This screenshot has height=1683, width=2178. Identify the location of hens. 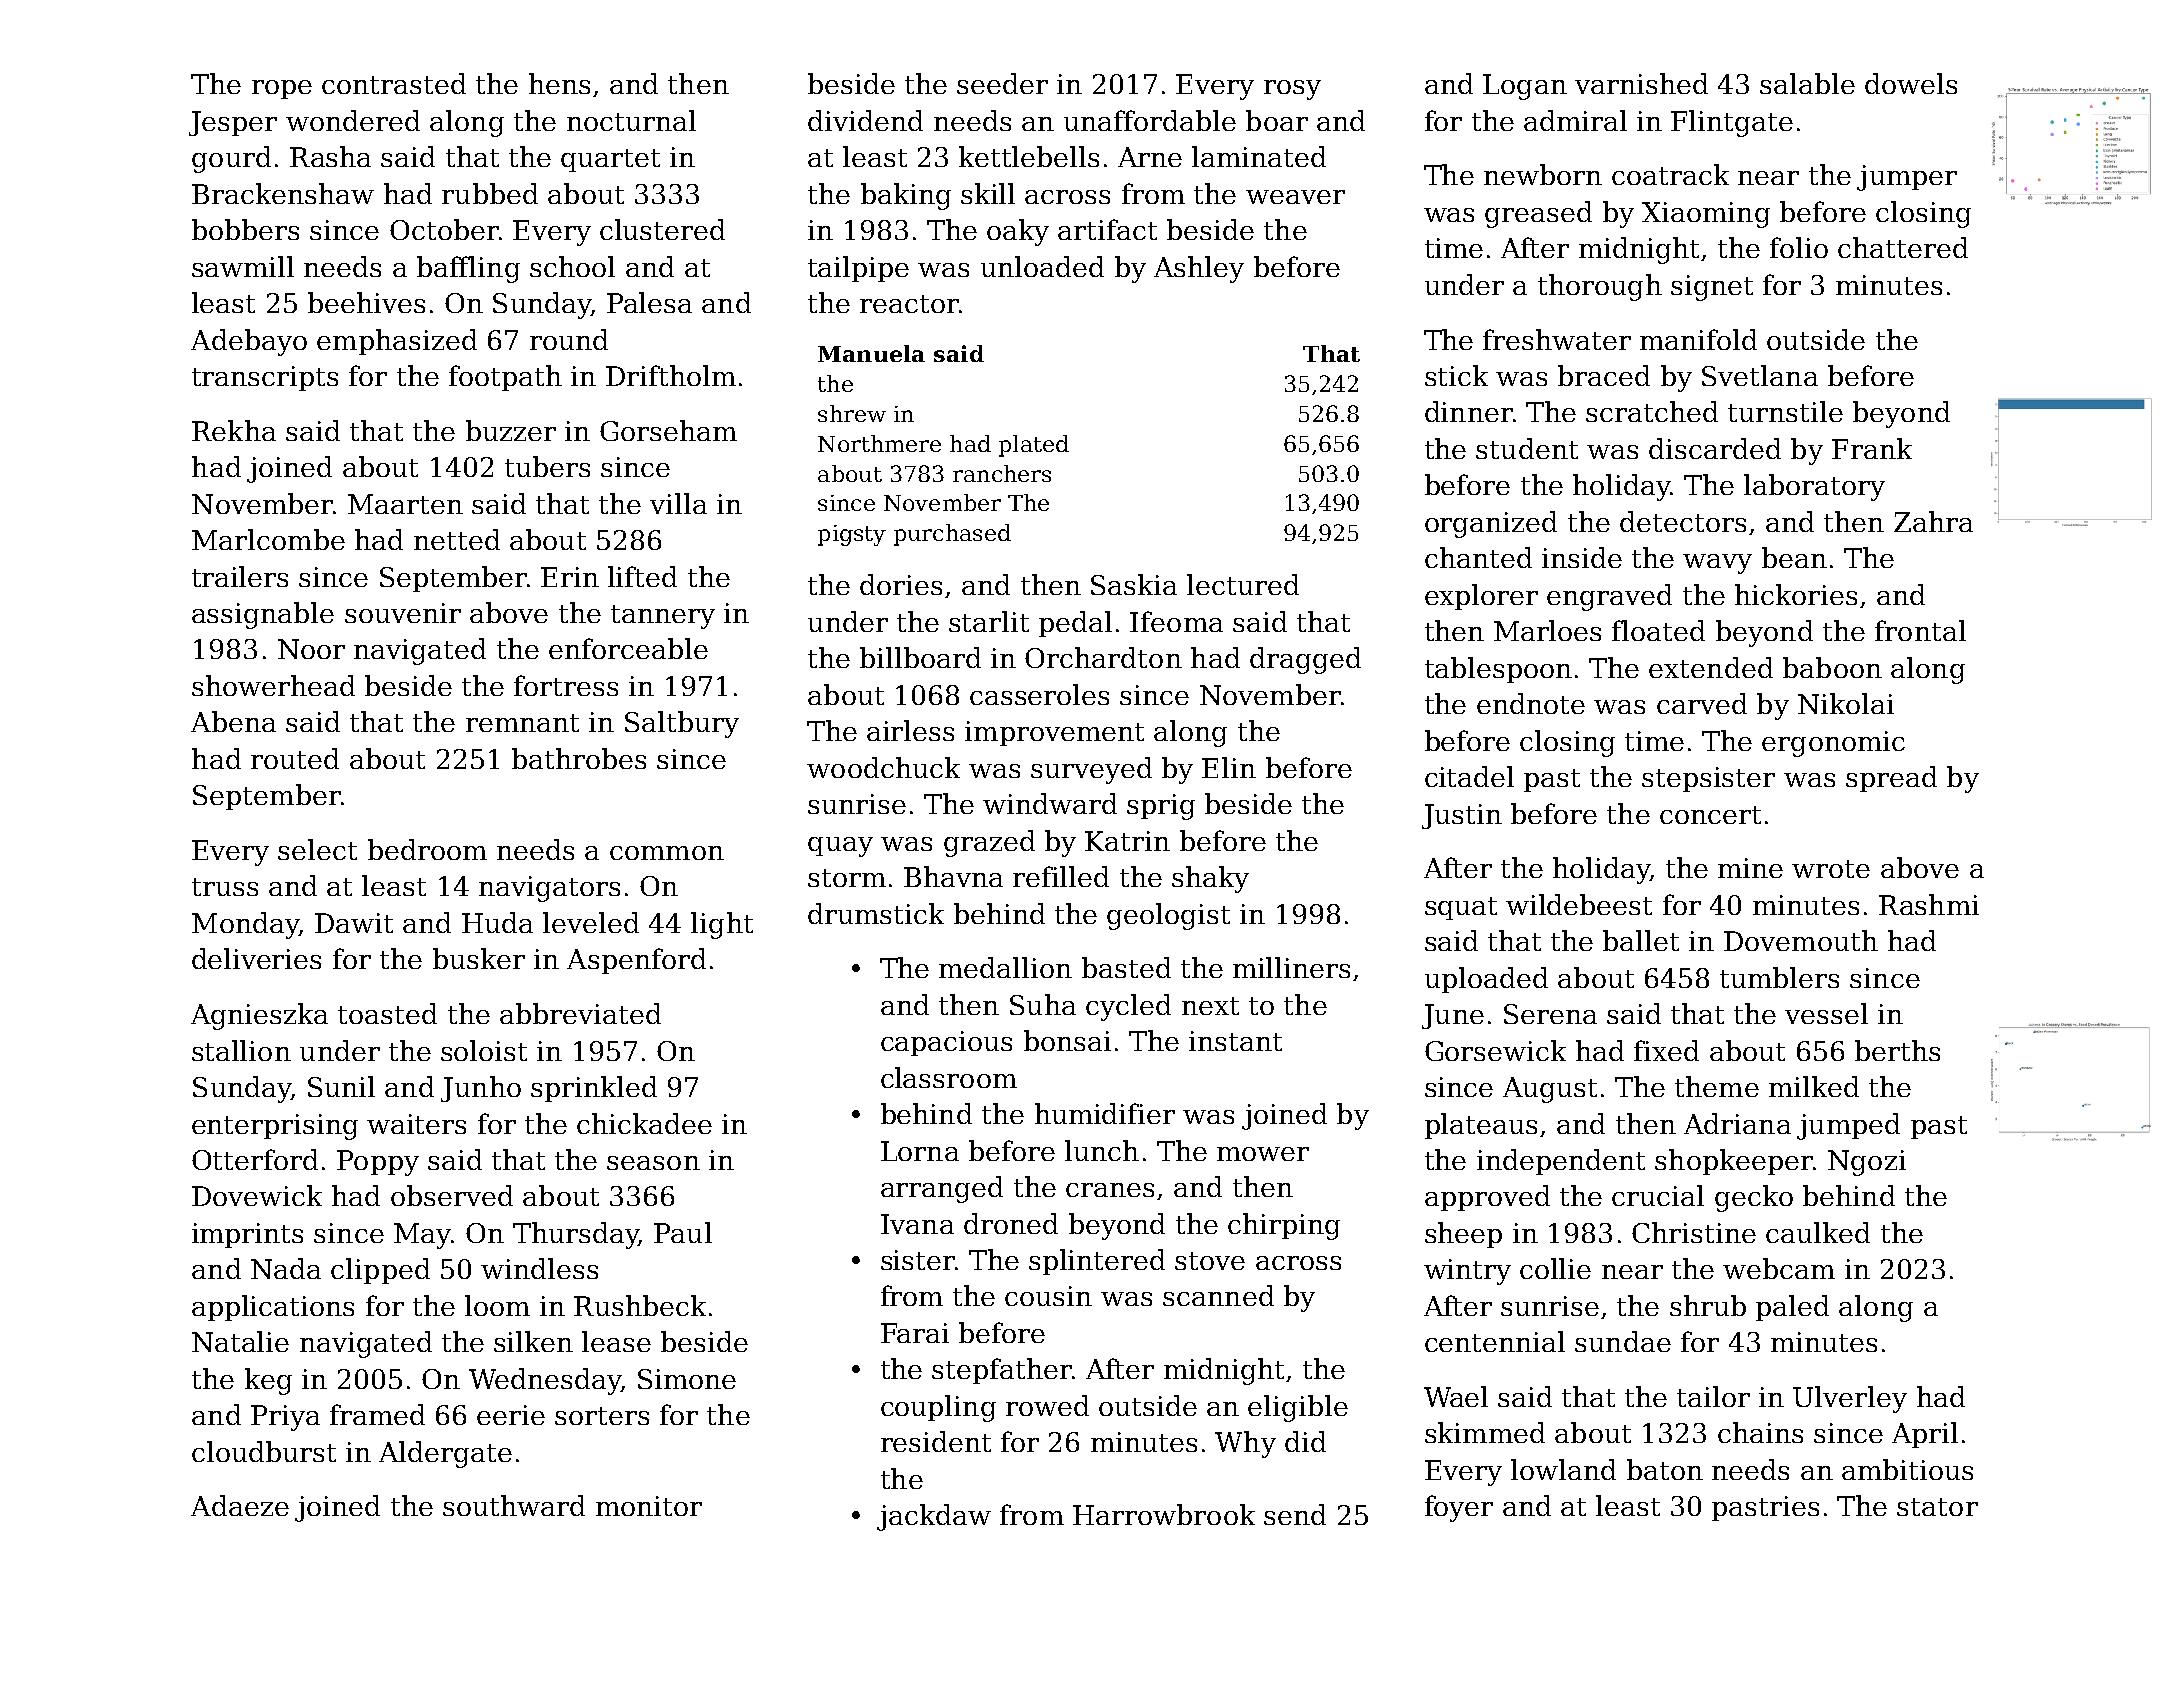
(559, 83).
